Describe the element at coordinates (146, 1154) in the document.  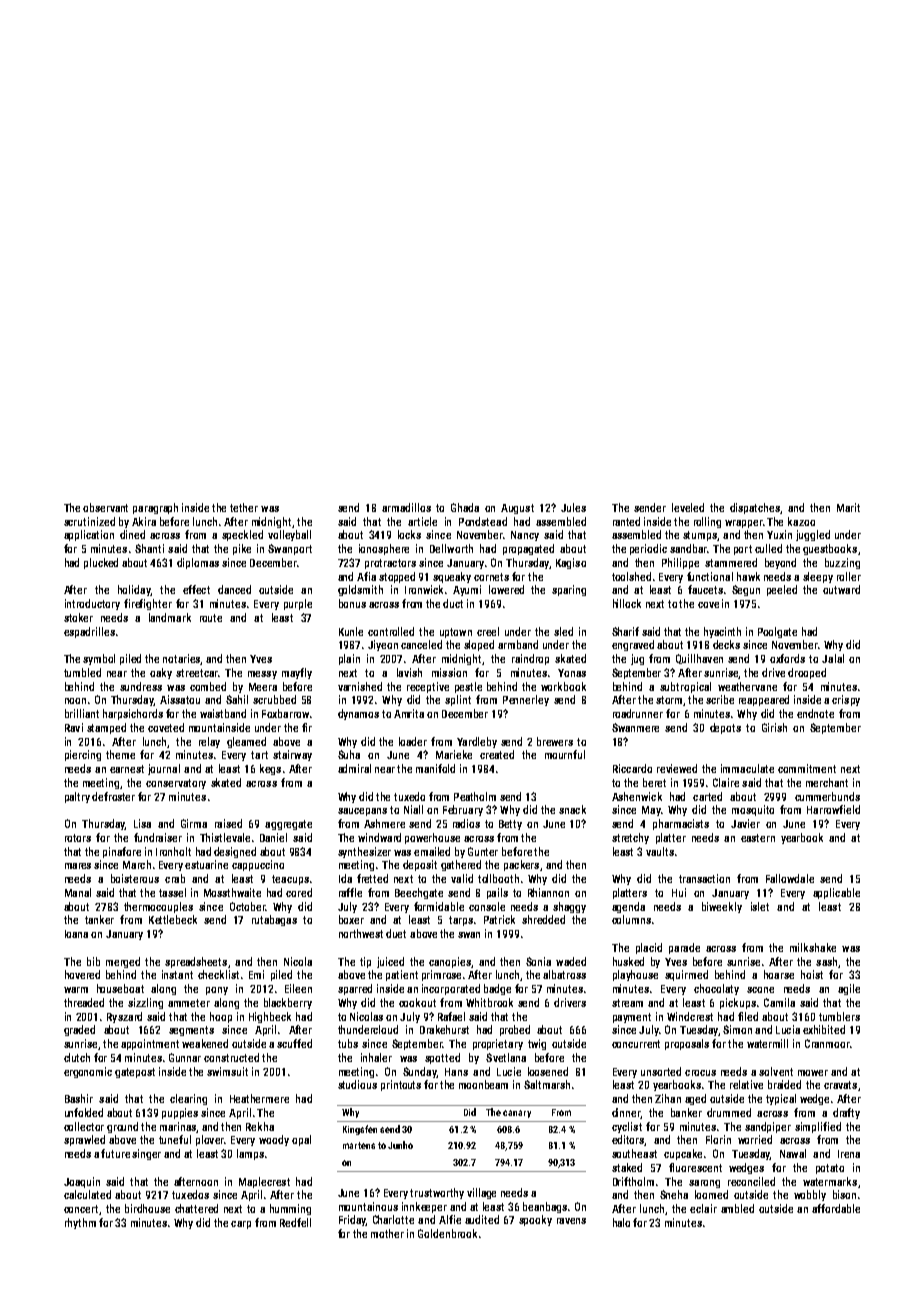
I see `singer` at that location.
